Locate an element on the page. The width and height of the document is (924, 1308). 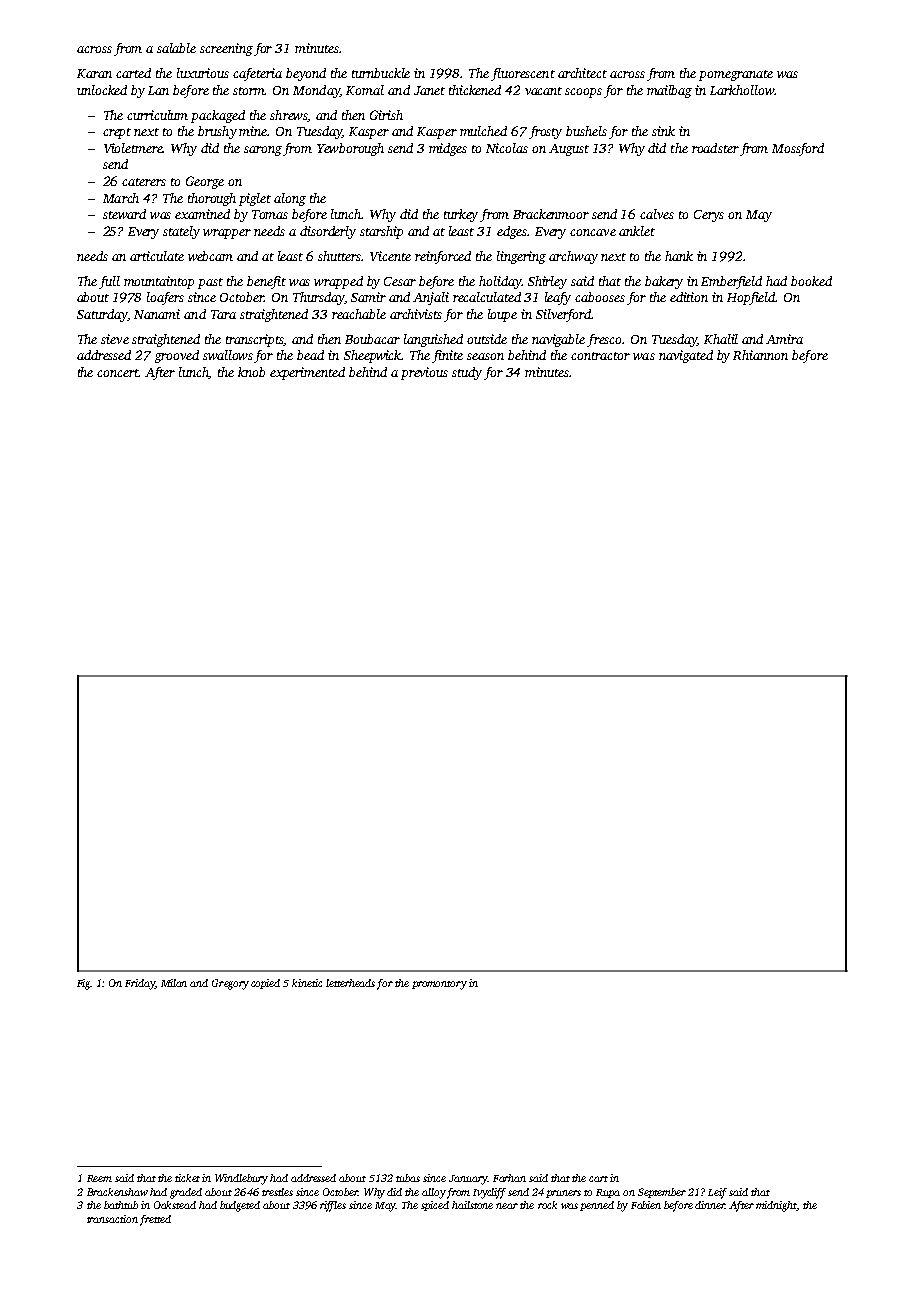
pomegranate is located at coordinates (736, 75).
